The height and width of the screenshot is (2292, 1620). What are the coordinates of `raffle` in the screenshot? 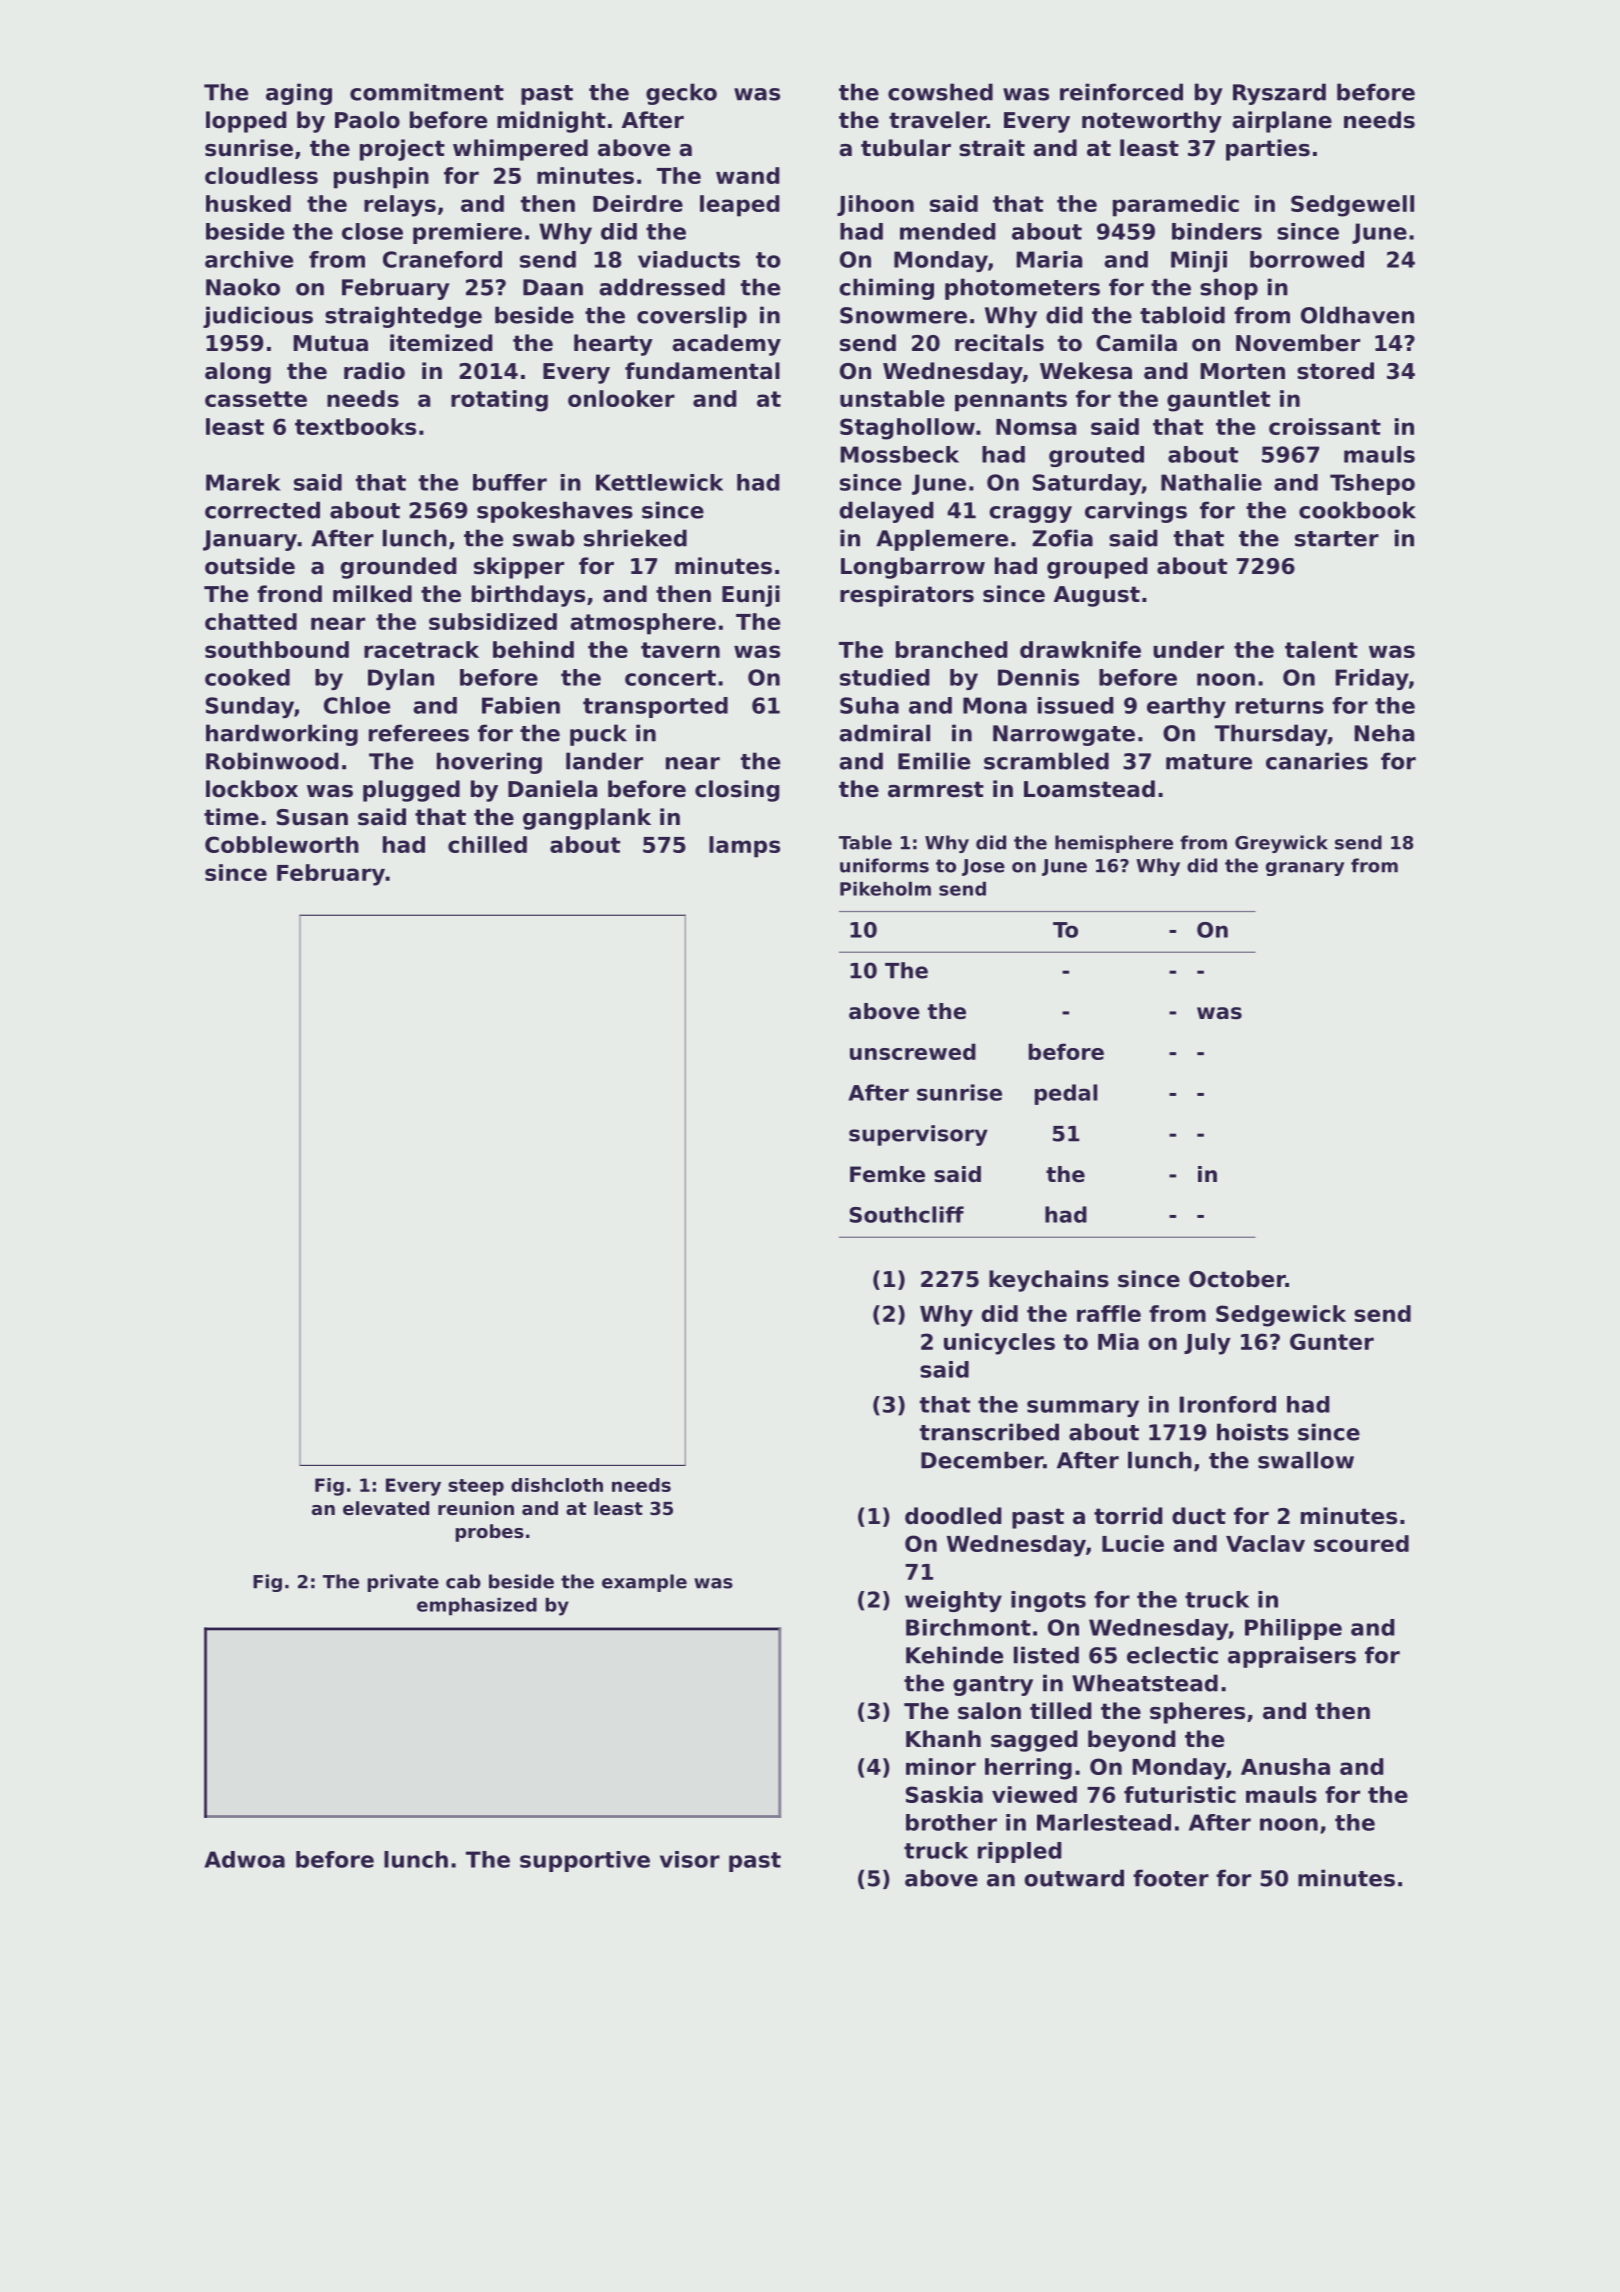 It's located at (1109, 1313).
